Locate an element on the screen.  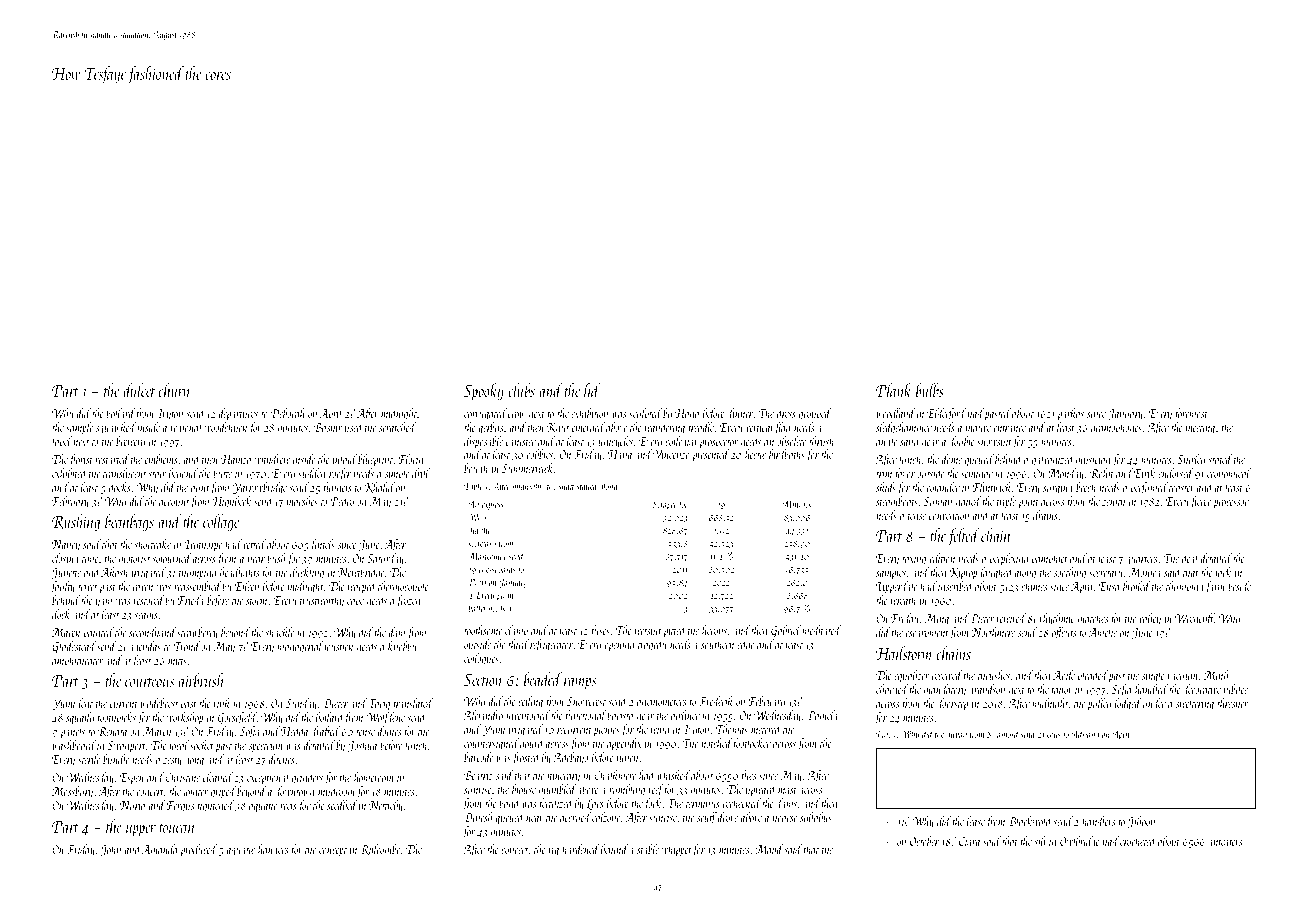
escarpment is located at coordinates (927, 635).
